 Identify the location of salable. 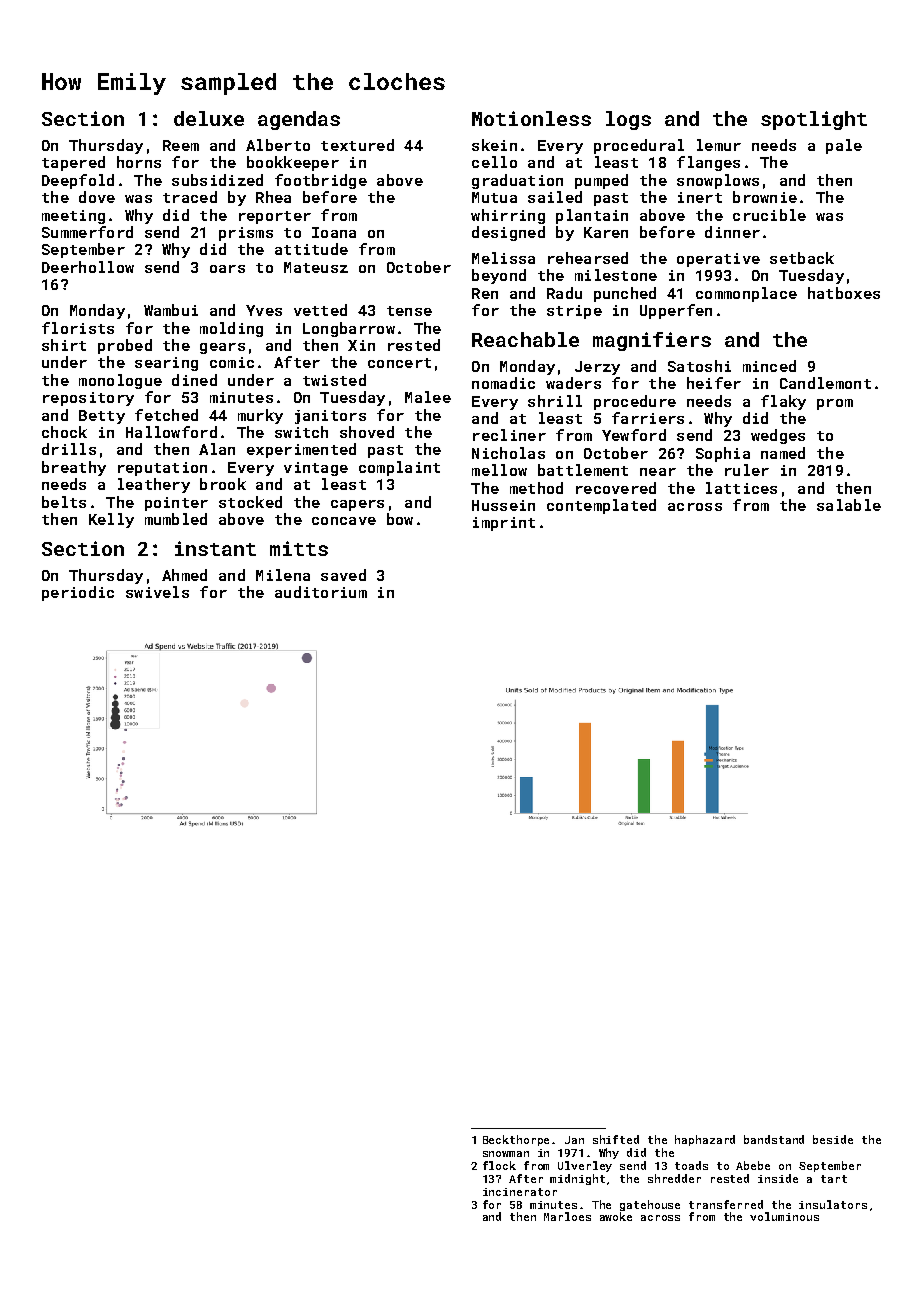
(849, 505).
